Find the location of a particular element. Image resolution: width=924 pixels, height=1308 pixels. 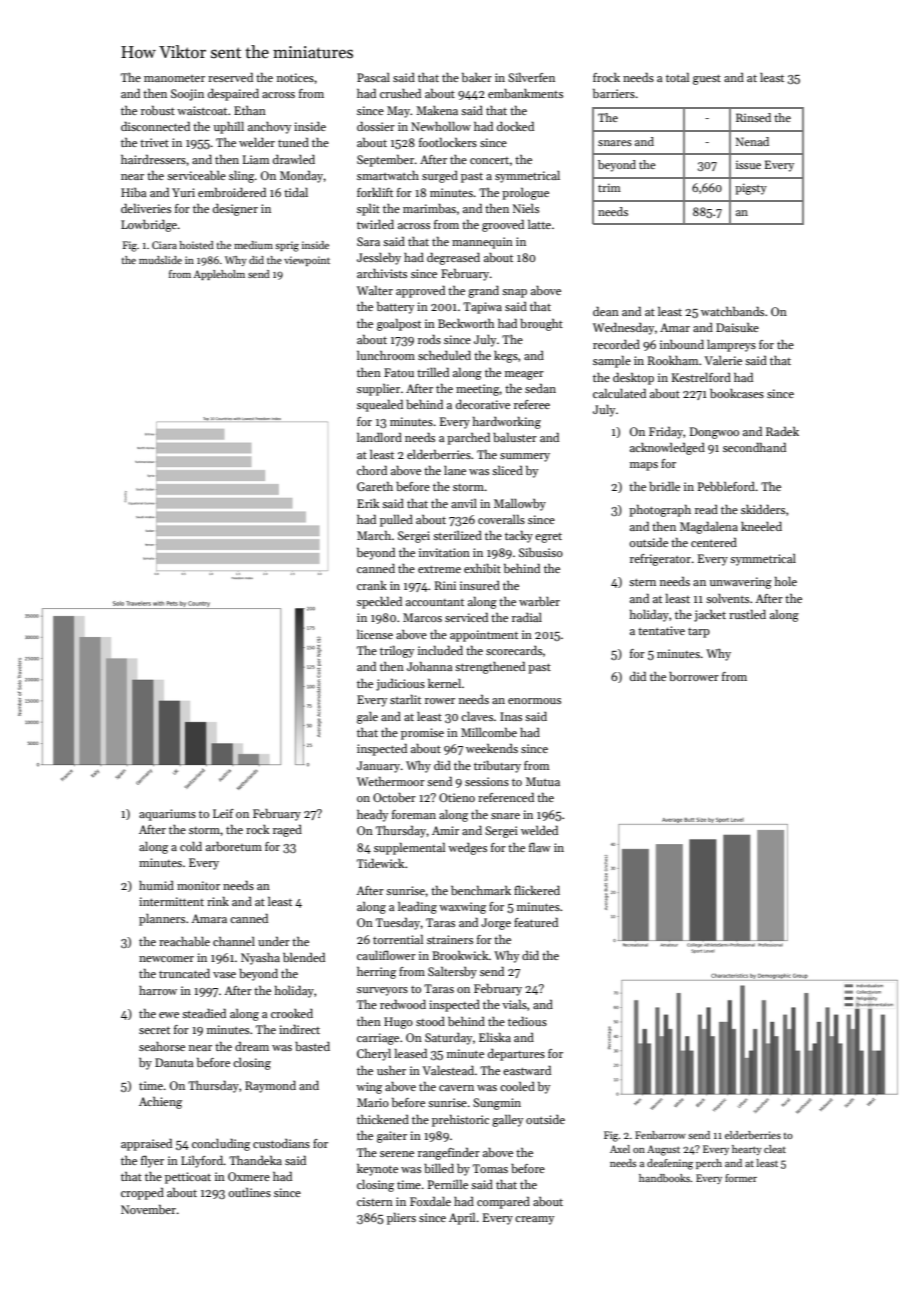

chord is located at coordinates (372, 470).
